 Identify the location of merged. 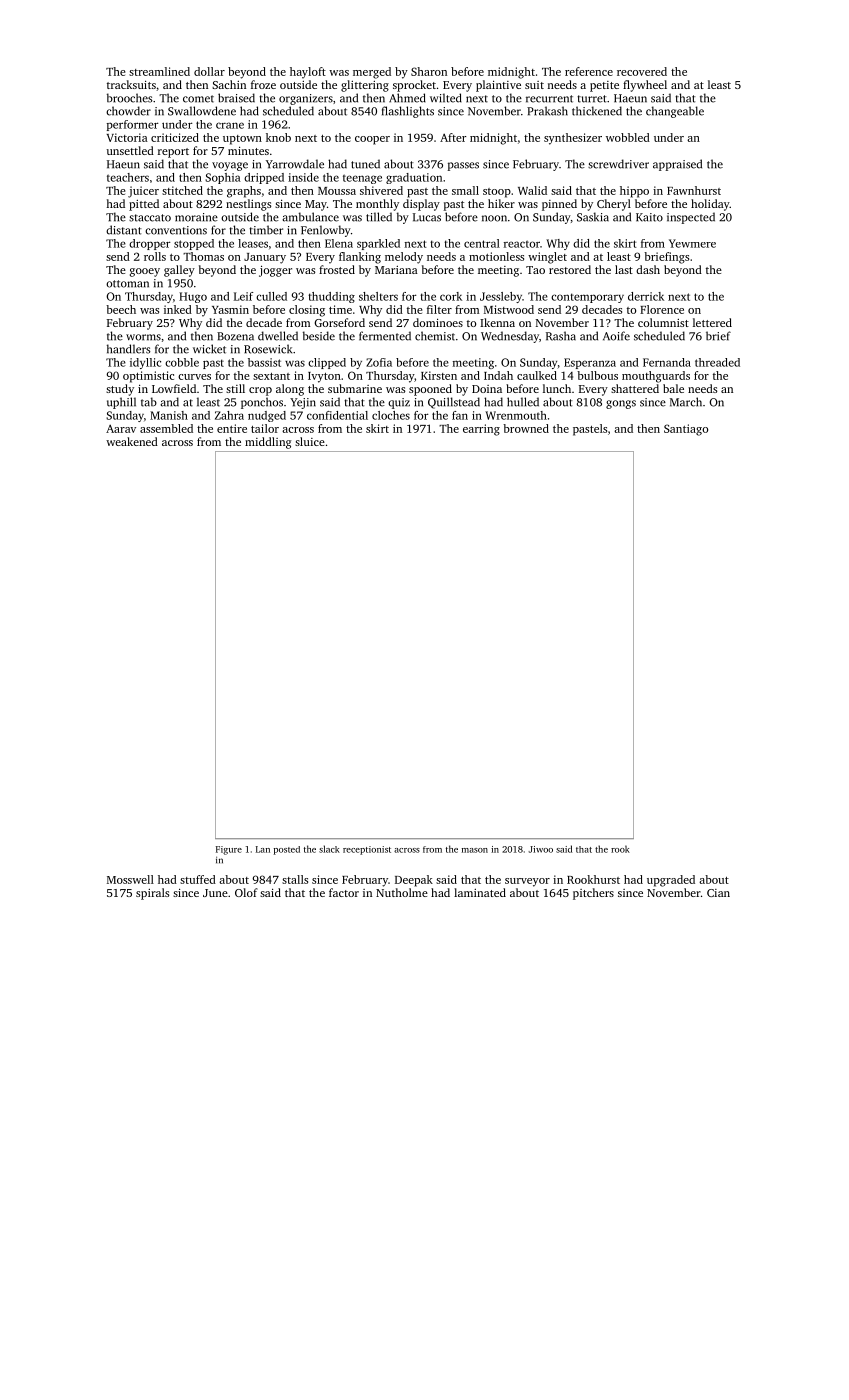
(372, 73).
